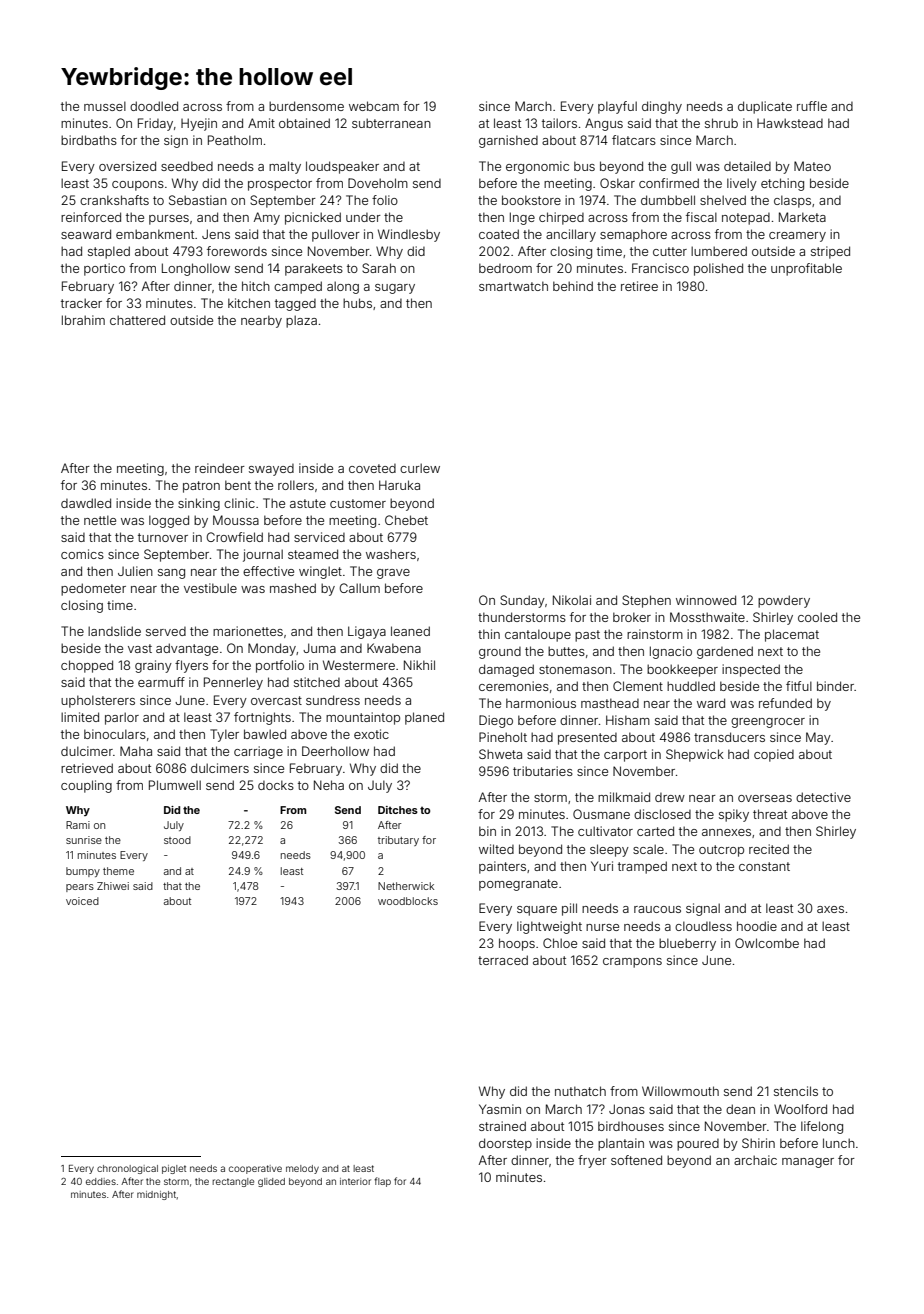 Image resolution: width=924 pixels, height=1314 pixels. Describe the element at coordinates (398, 810) in the document. I see `Ditches` at that location.
